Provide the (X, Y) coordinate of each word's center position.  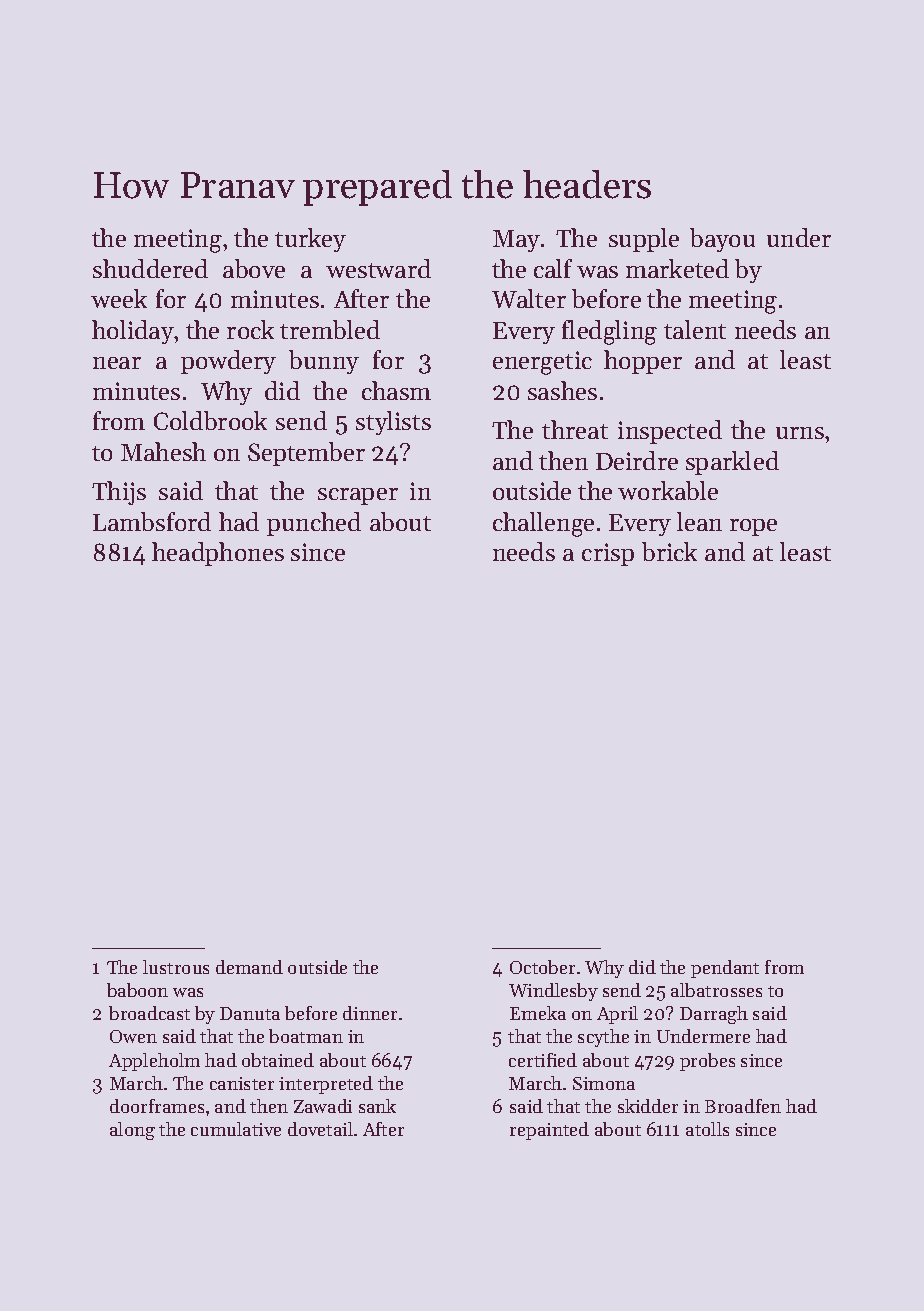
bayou (722, 240)
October (542, 967)
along (132, 1131)
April (617, 1015)
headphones (218, 554)
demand (249, 967)
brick (669, 551)
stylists (393, 423)
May (516, 241)
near (117, 363)
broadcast (149, 1013)
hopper (643, 362)
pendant (725, 969)
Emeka (538, 1013)
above (254, 268)
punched (314, 524)
